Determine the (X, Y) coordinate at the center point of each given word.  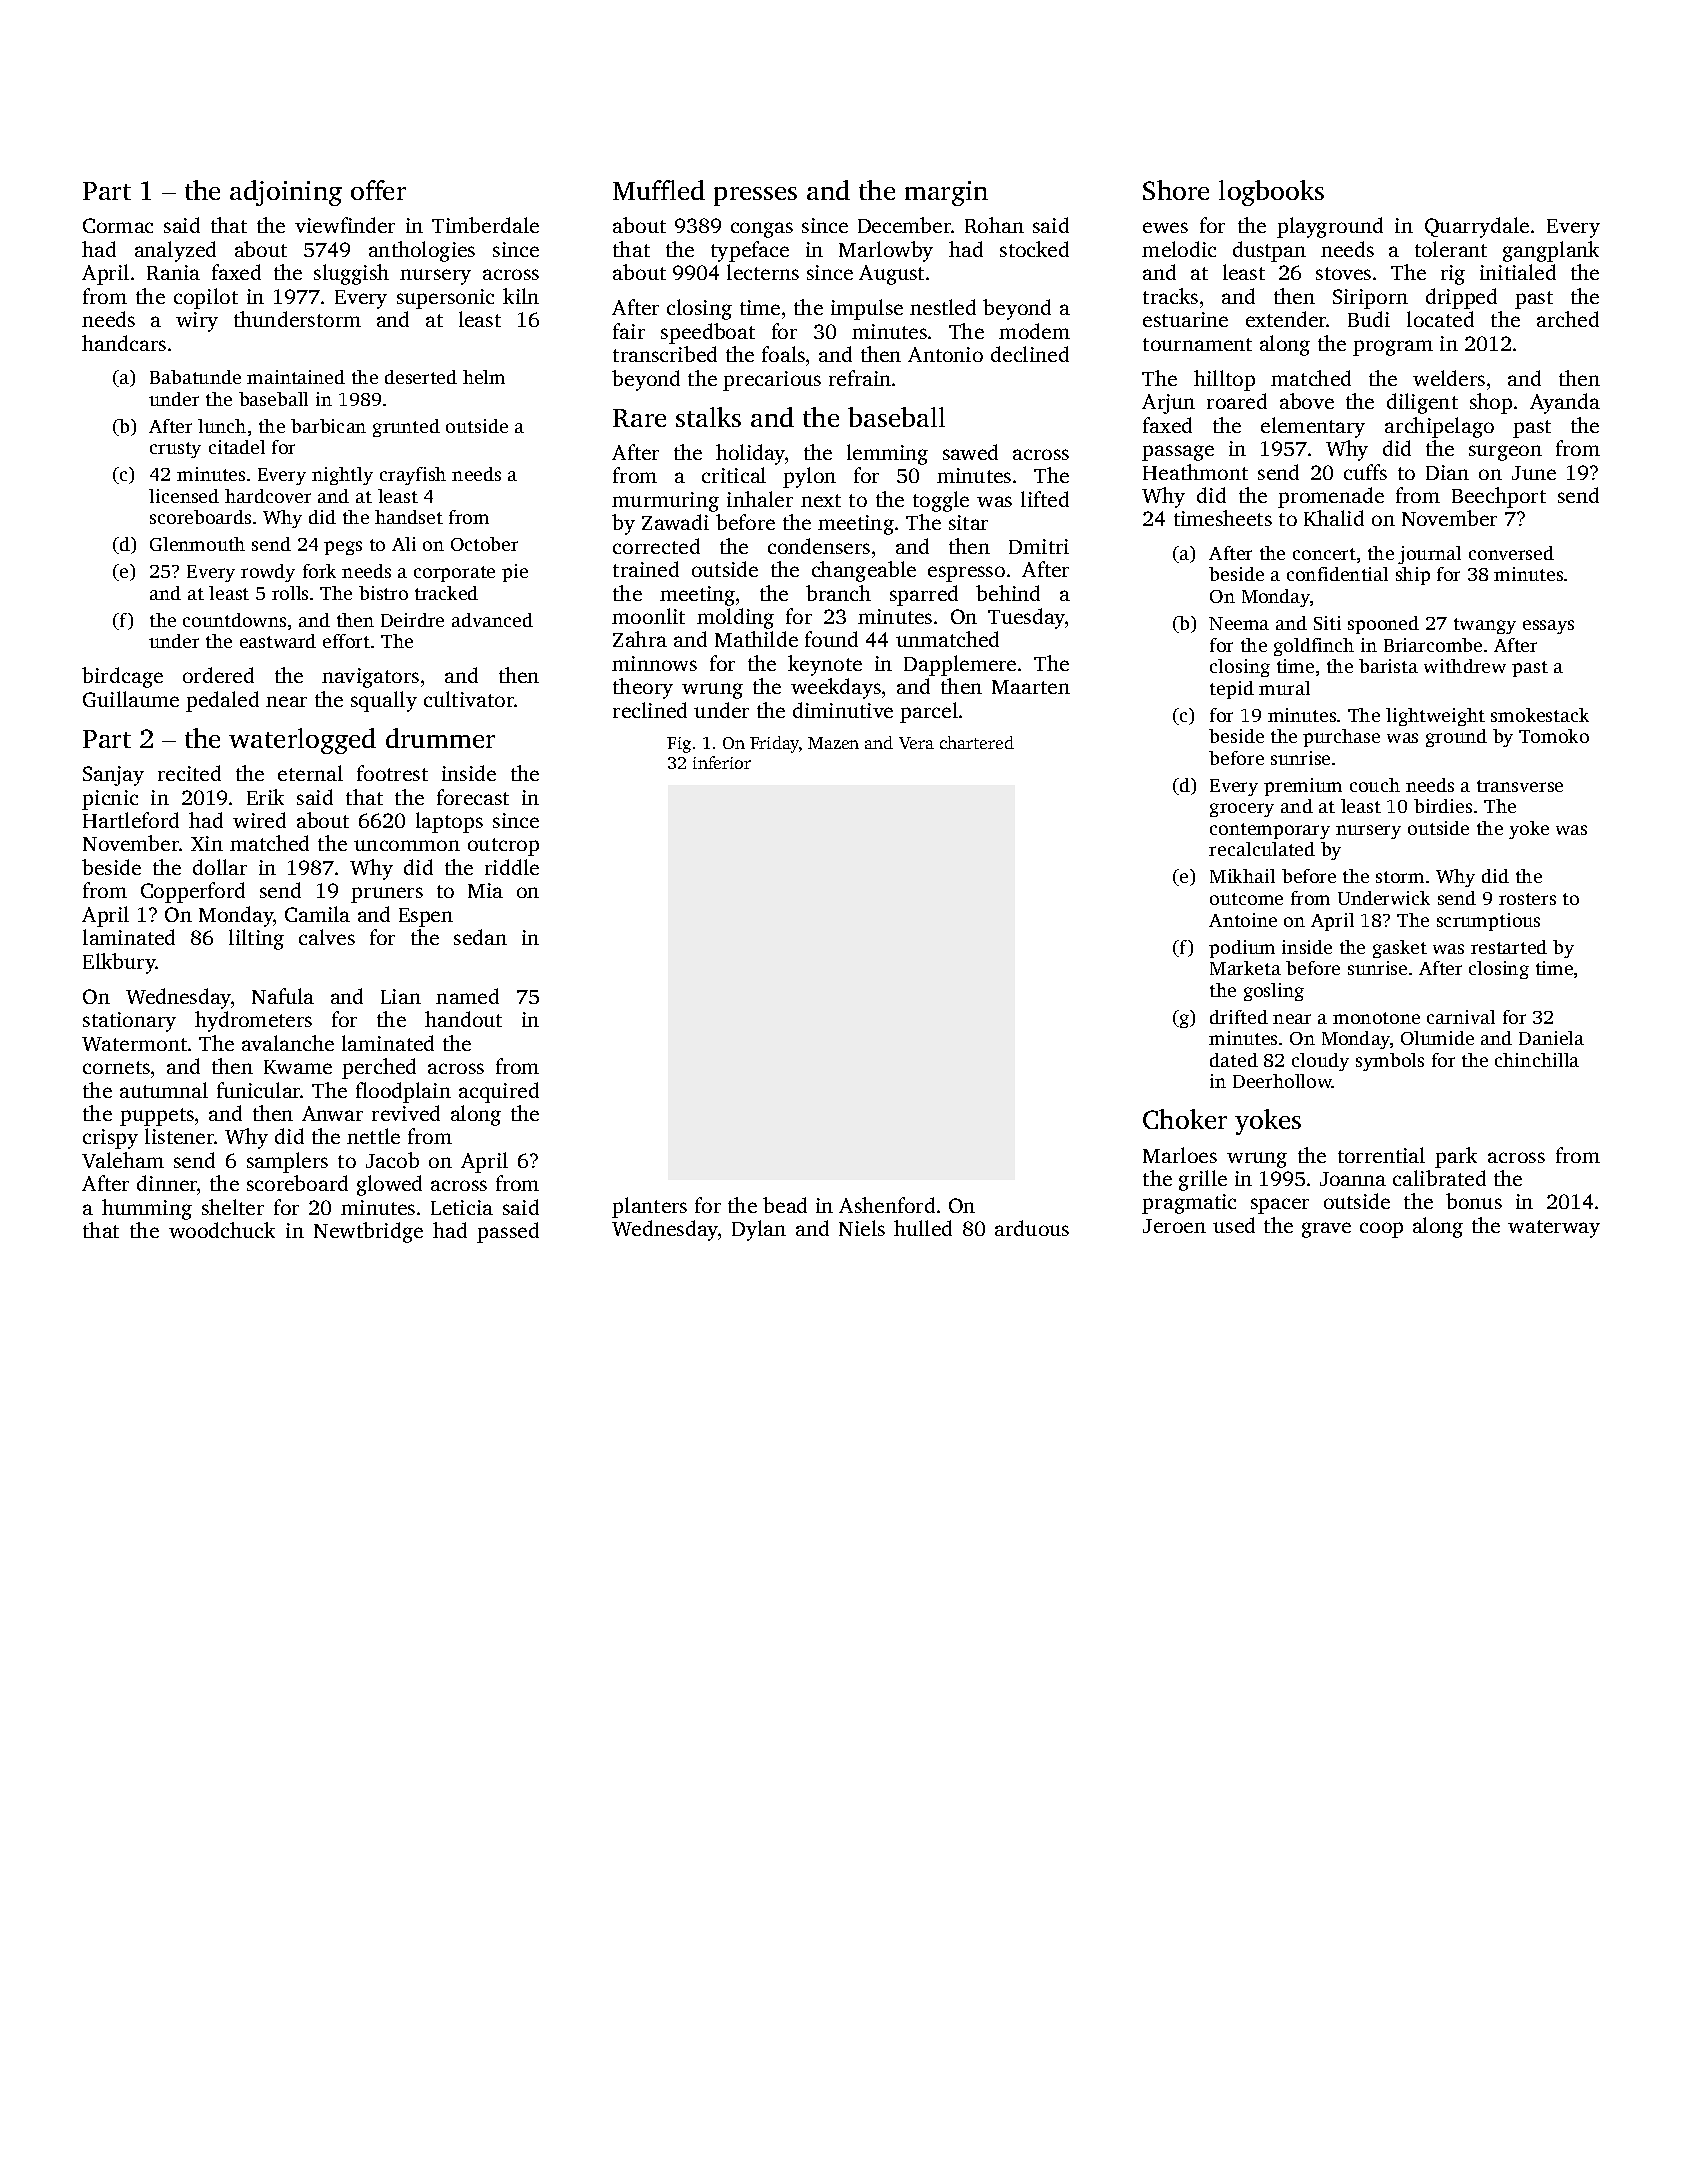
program (1393, 348)
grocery (1242, 810)
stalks (708, 417)
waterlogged (302, 741)
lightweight (1435, 717)
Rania (173, 272)
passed (508, 1232)
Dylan (759, 1230)
